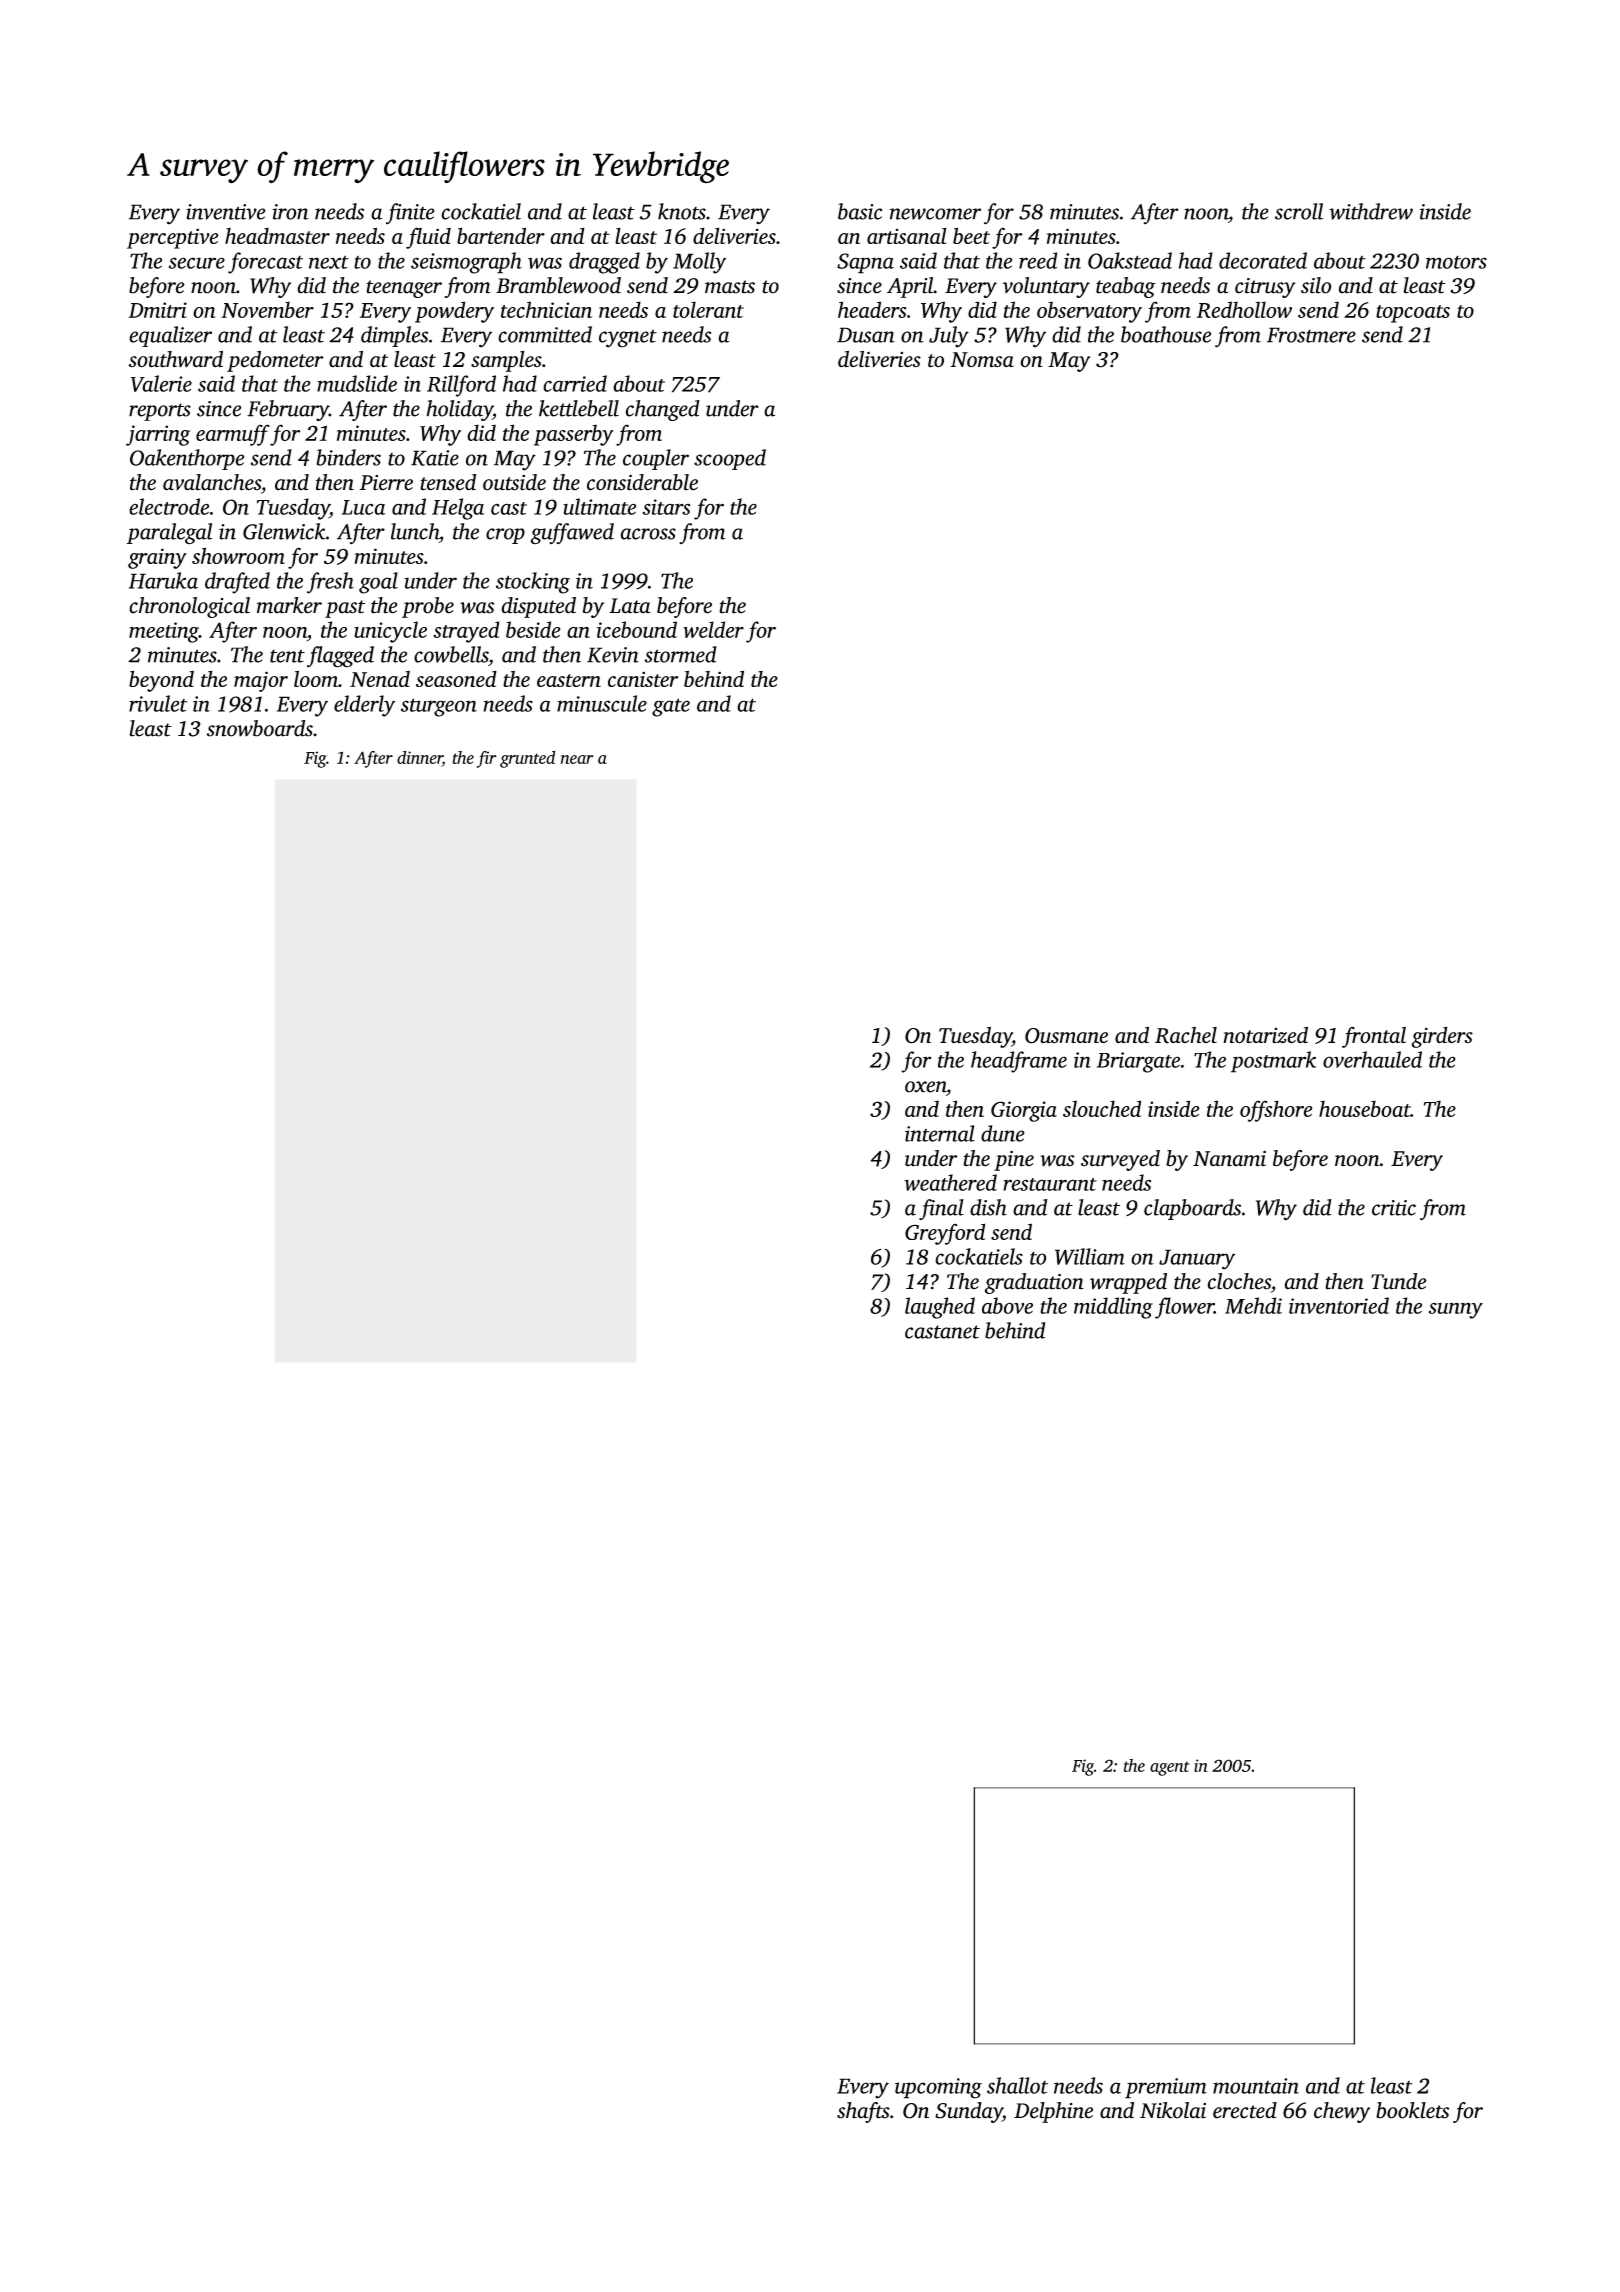  What do you see at coordinates (863, 2112) in the image?
I see `shafts` at bounding box center [863, 2112].
